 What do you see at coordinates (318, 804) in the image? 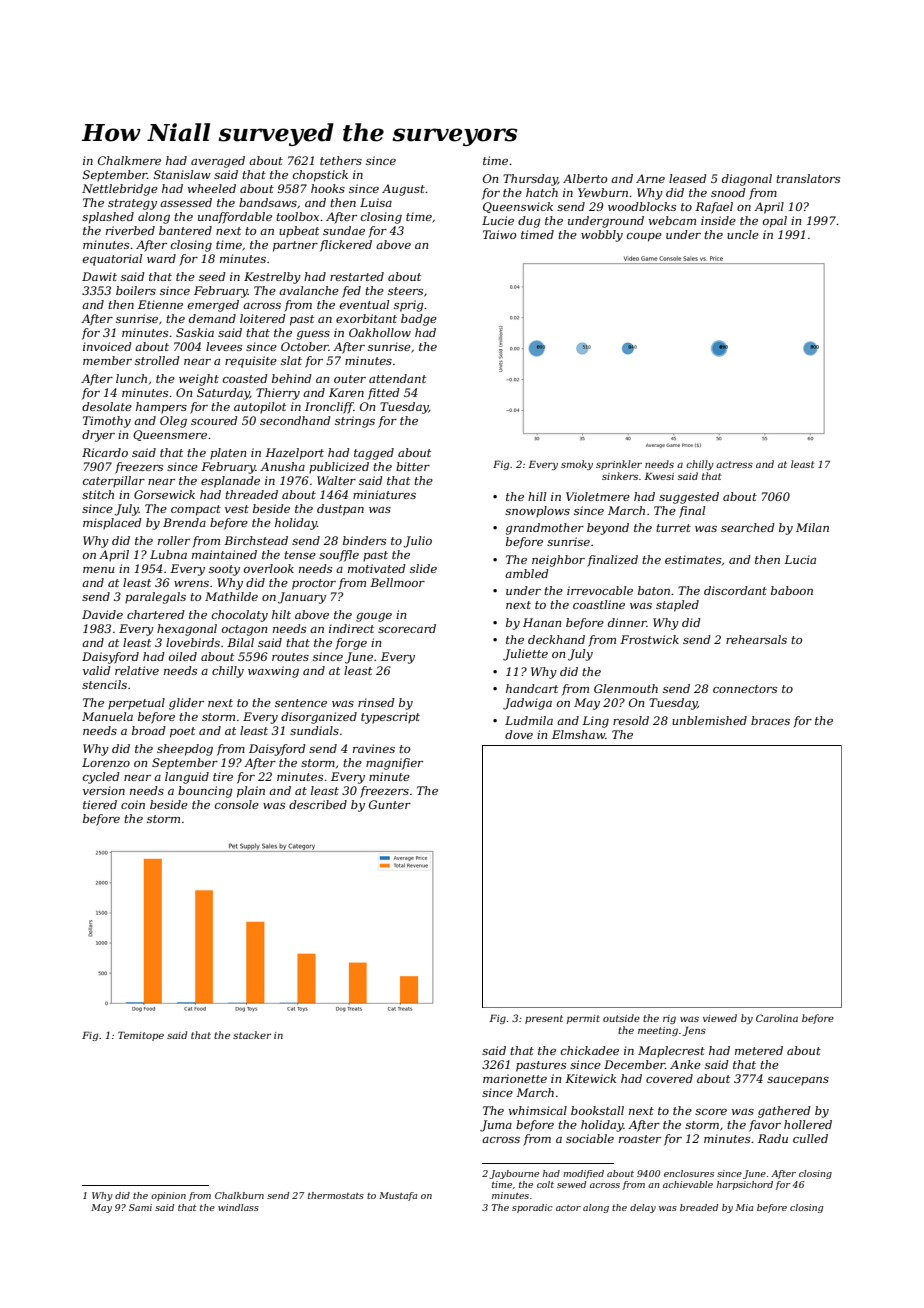
I see `described` at bounding box center [318, 804].
